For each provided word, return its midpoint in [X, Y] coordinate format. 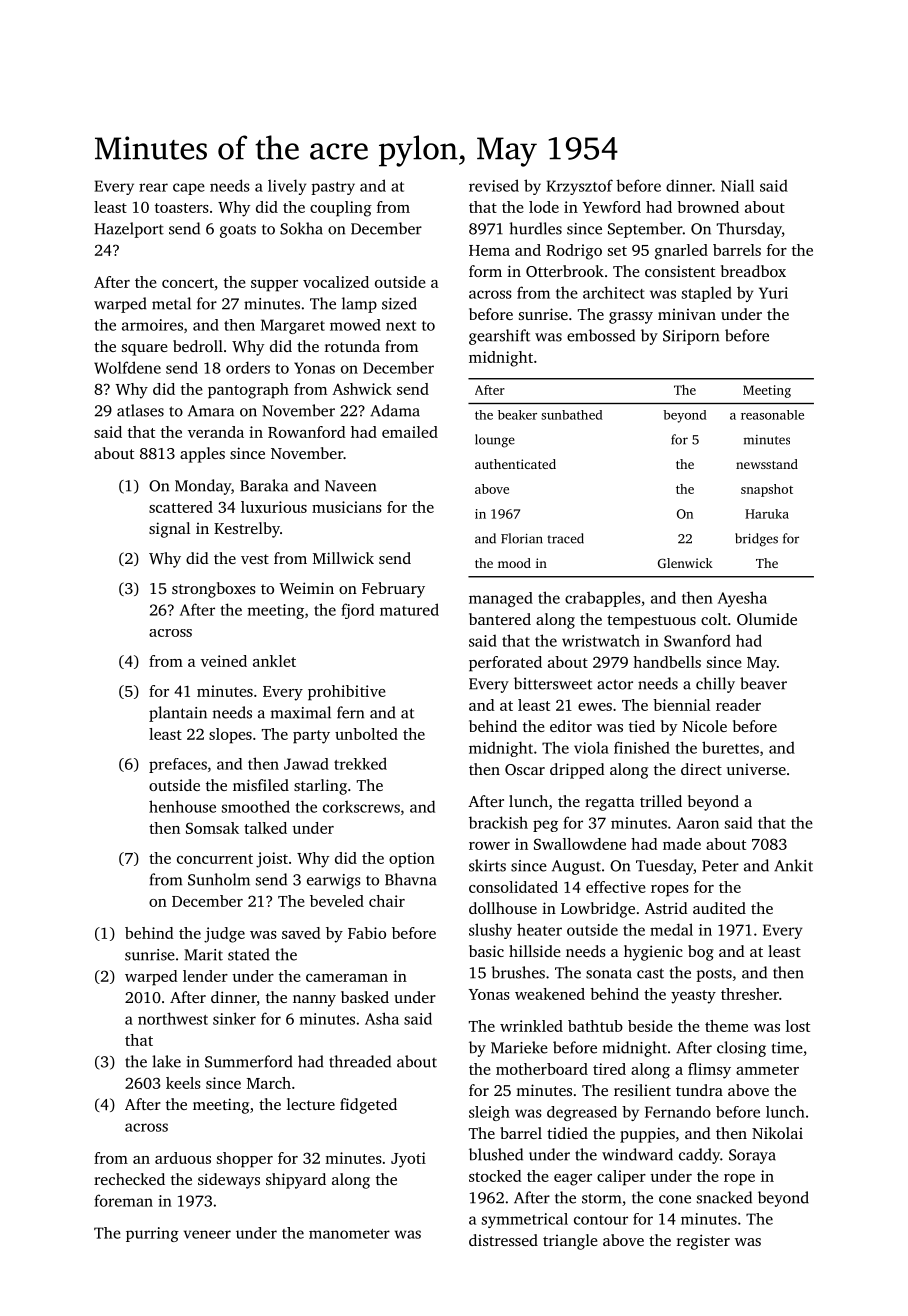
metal [171, 303]
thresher [750, 994]
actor [615, 684]
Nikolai [777, 1133]
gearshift [499, 337]
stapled [707, 294]
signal [169, 530]
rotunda [352, 346]
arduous [183, 1158]
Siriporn [691, 337]
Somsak [212, 828]
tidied [567, 1133]
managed [501, 599]
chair [387, 901]
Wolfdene [127, 367]
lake [166, 1061]
